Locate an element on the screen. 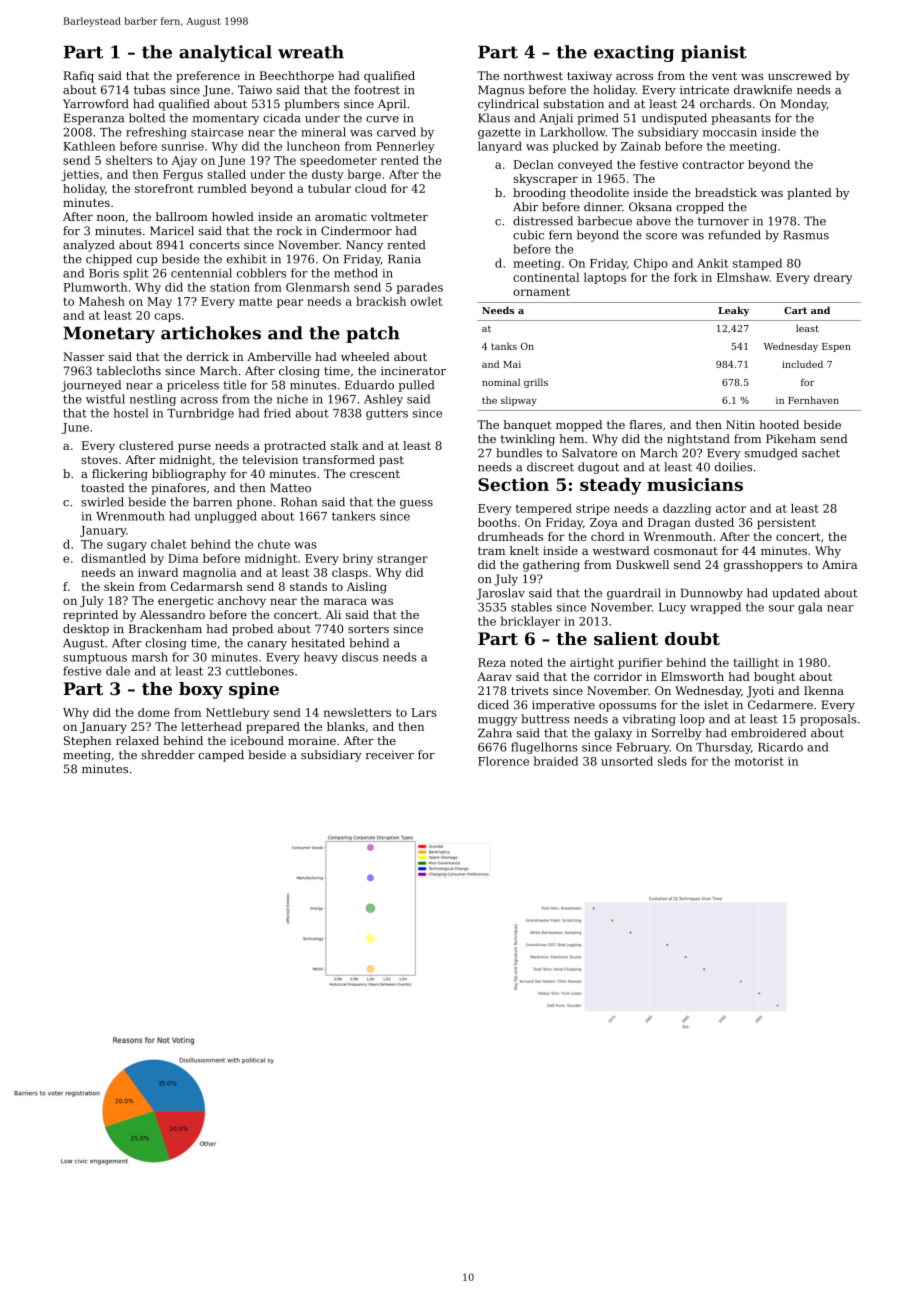 Image resolution: width=924 pixels, height=1308 pixels. pianist is located at coordinates (714, 53).
